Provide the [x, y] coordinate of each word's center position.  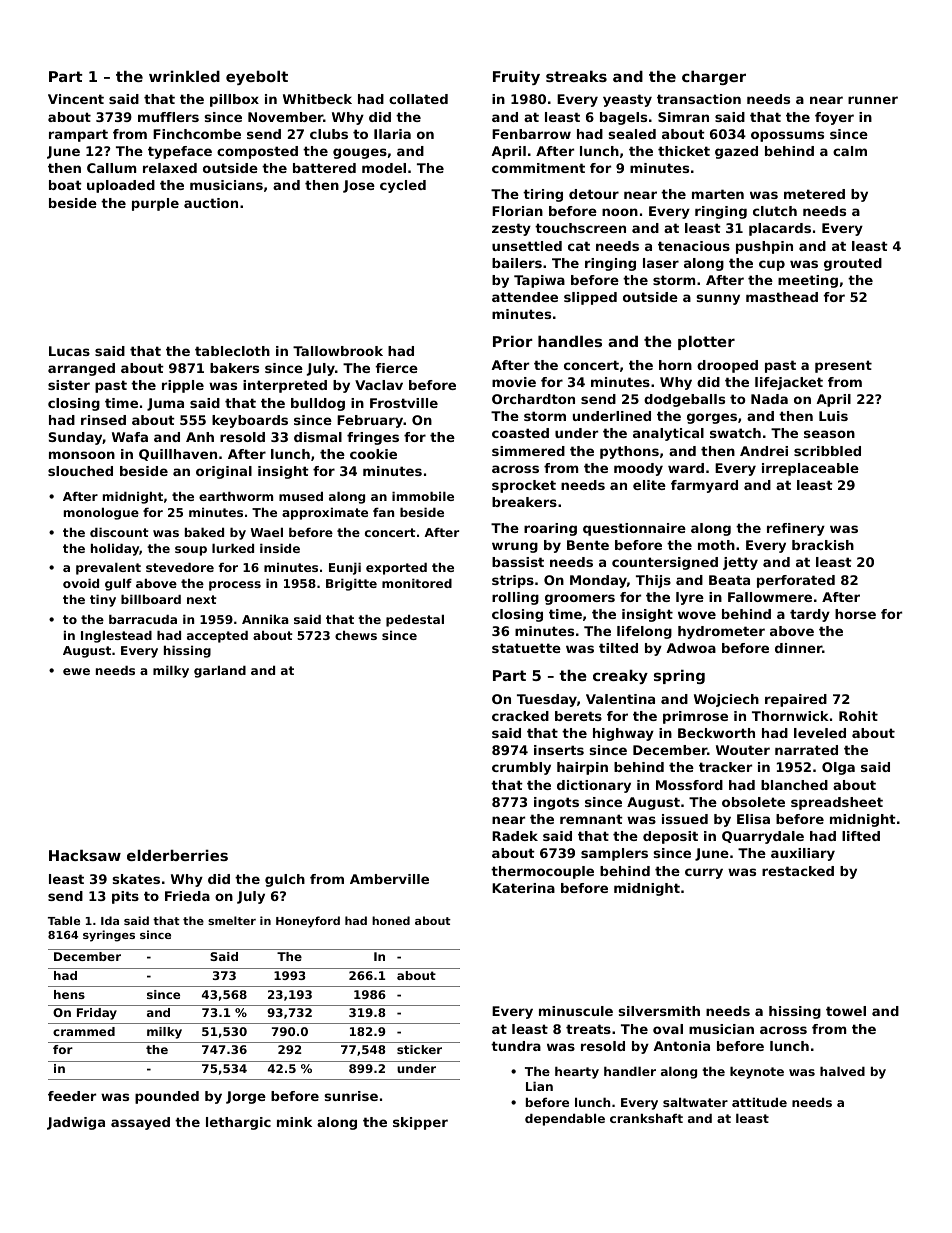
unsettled [527, 246]
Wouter [743, 750]
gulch [285, 880]
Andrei [764, 451]
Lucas [69, 351]
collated [418, 99]
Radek [515, 836]
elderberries [177, 855]
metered [814, 194]
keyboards [250, 421]
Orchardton [533, 399]
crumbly [521, 768]
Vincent [76, 99]
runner [873, 100]
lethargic [238, 1123]
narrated [806, 750]
